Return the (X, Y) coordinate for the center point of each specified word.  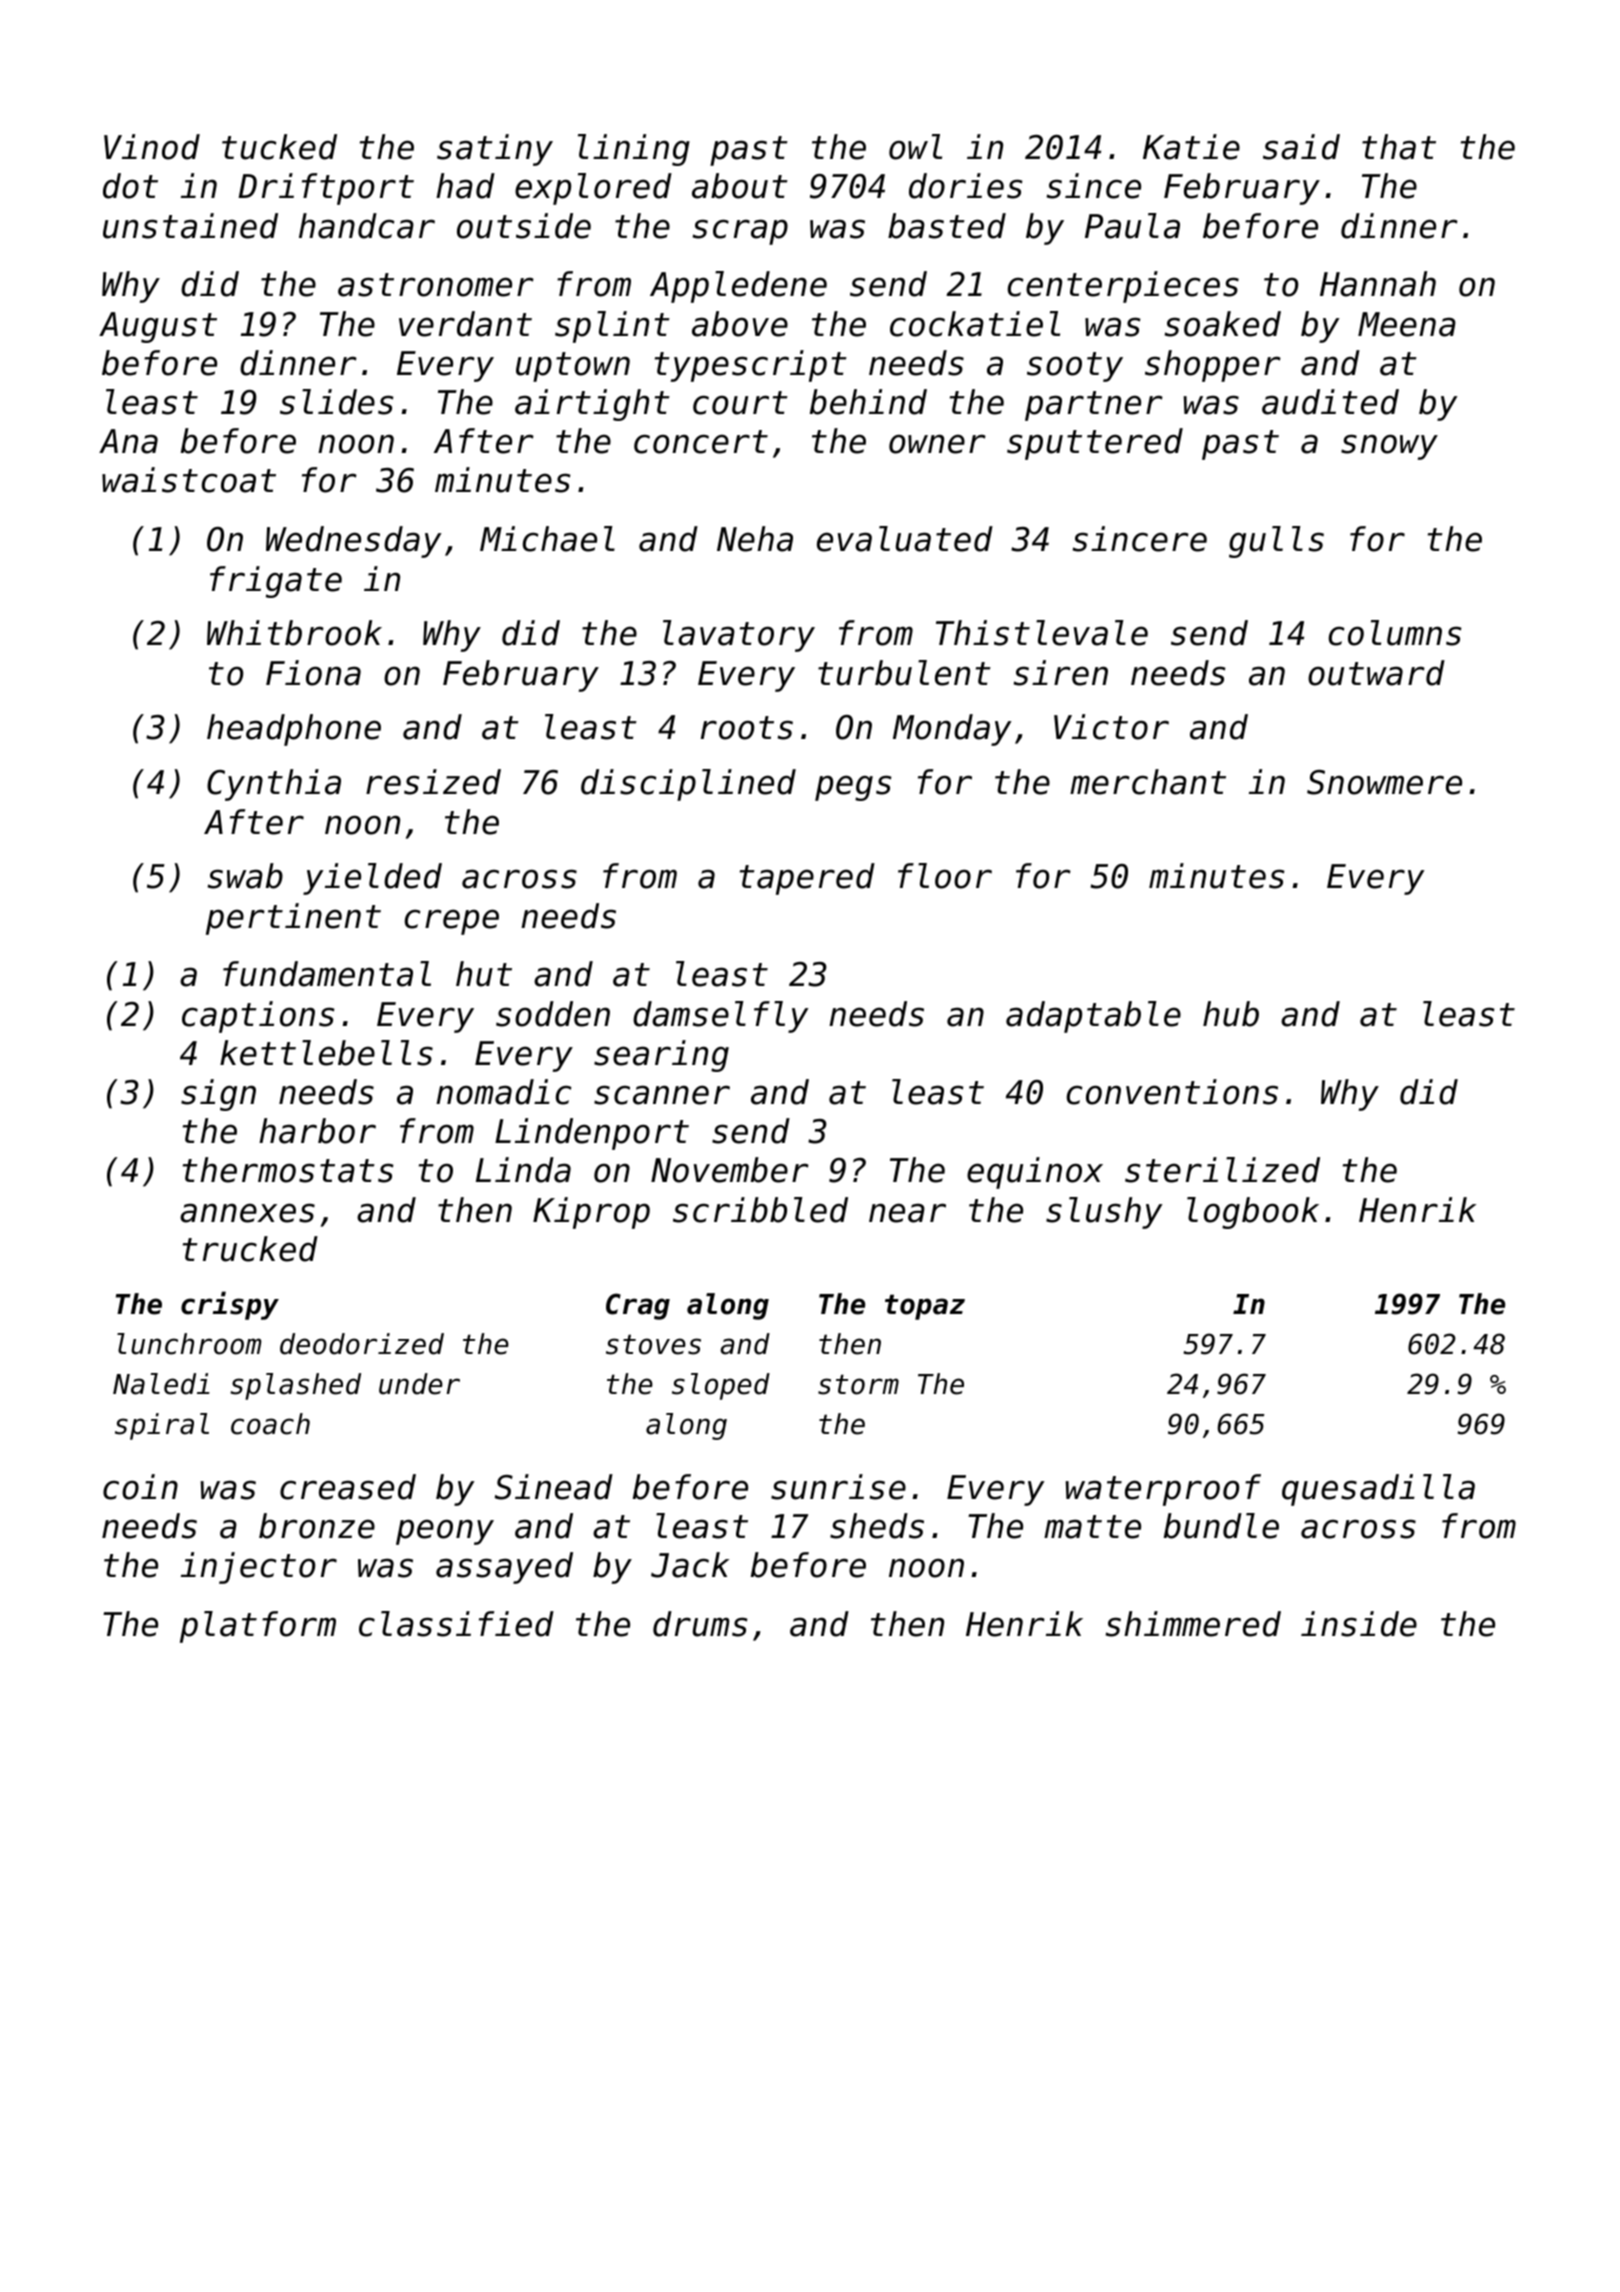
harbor (317, 1131)
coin (140, 1487)
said (1301, 147)
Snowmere (1384, 782)
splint (612, 327)
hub (1231, 1014)
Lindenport (592, 1134)
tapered (807, 879)
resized (433, 782)
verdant (465, 324)
